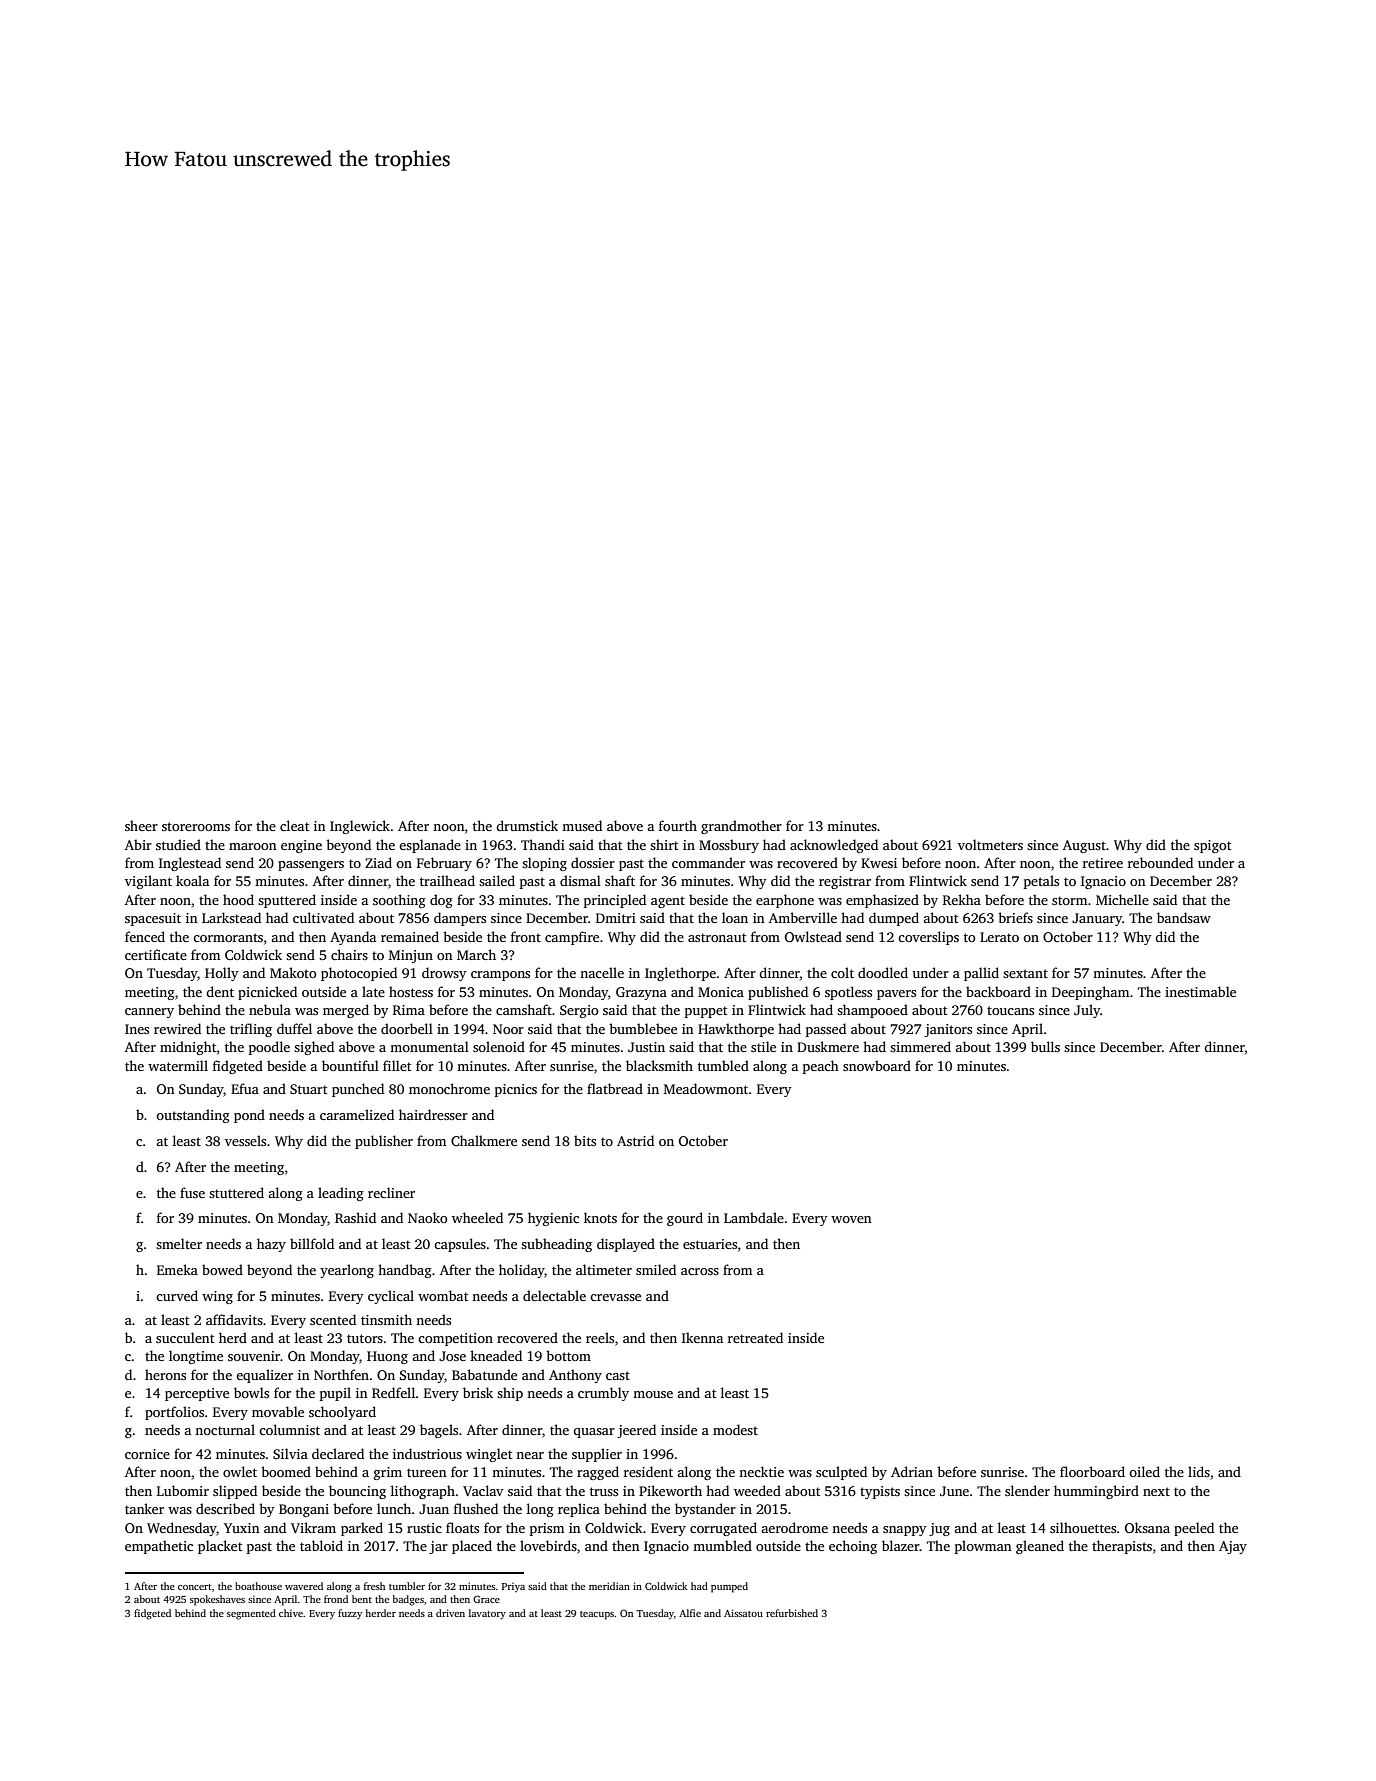  What do you see at coordinates (487, 1614) in the screenshot?
I see `lavatory` at bounding box center [487, 1614].
